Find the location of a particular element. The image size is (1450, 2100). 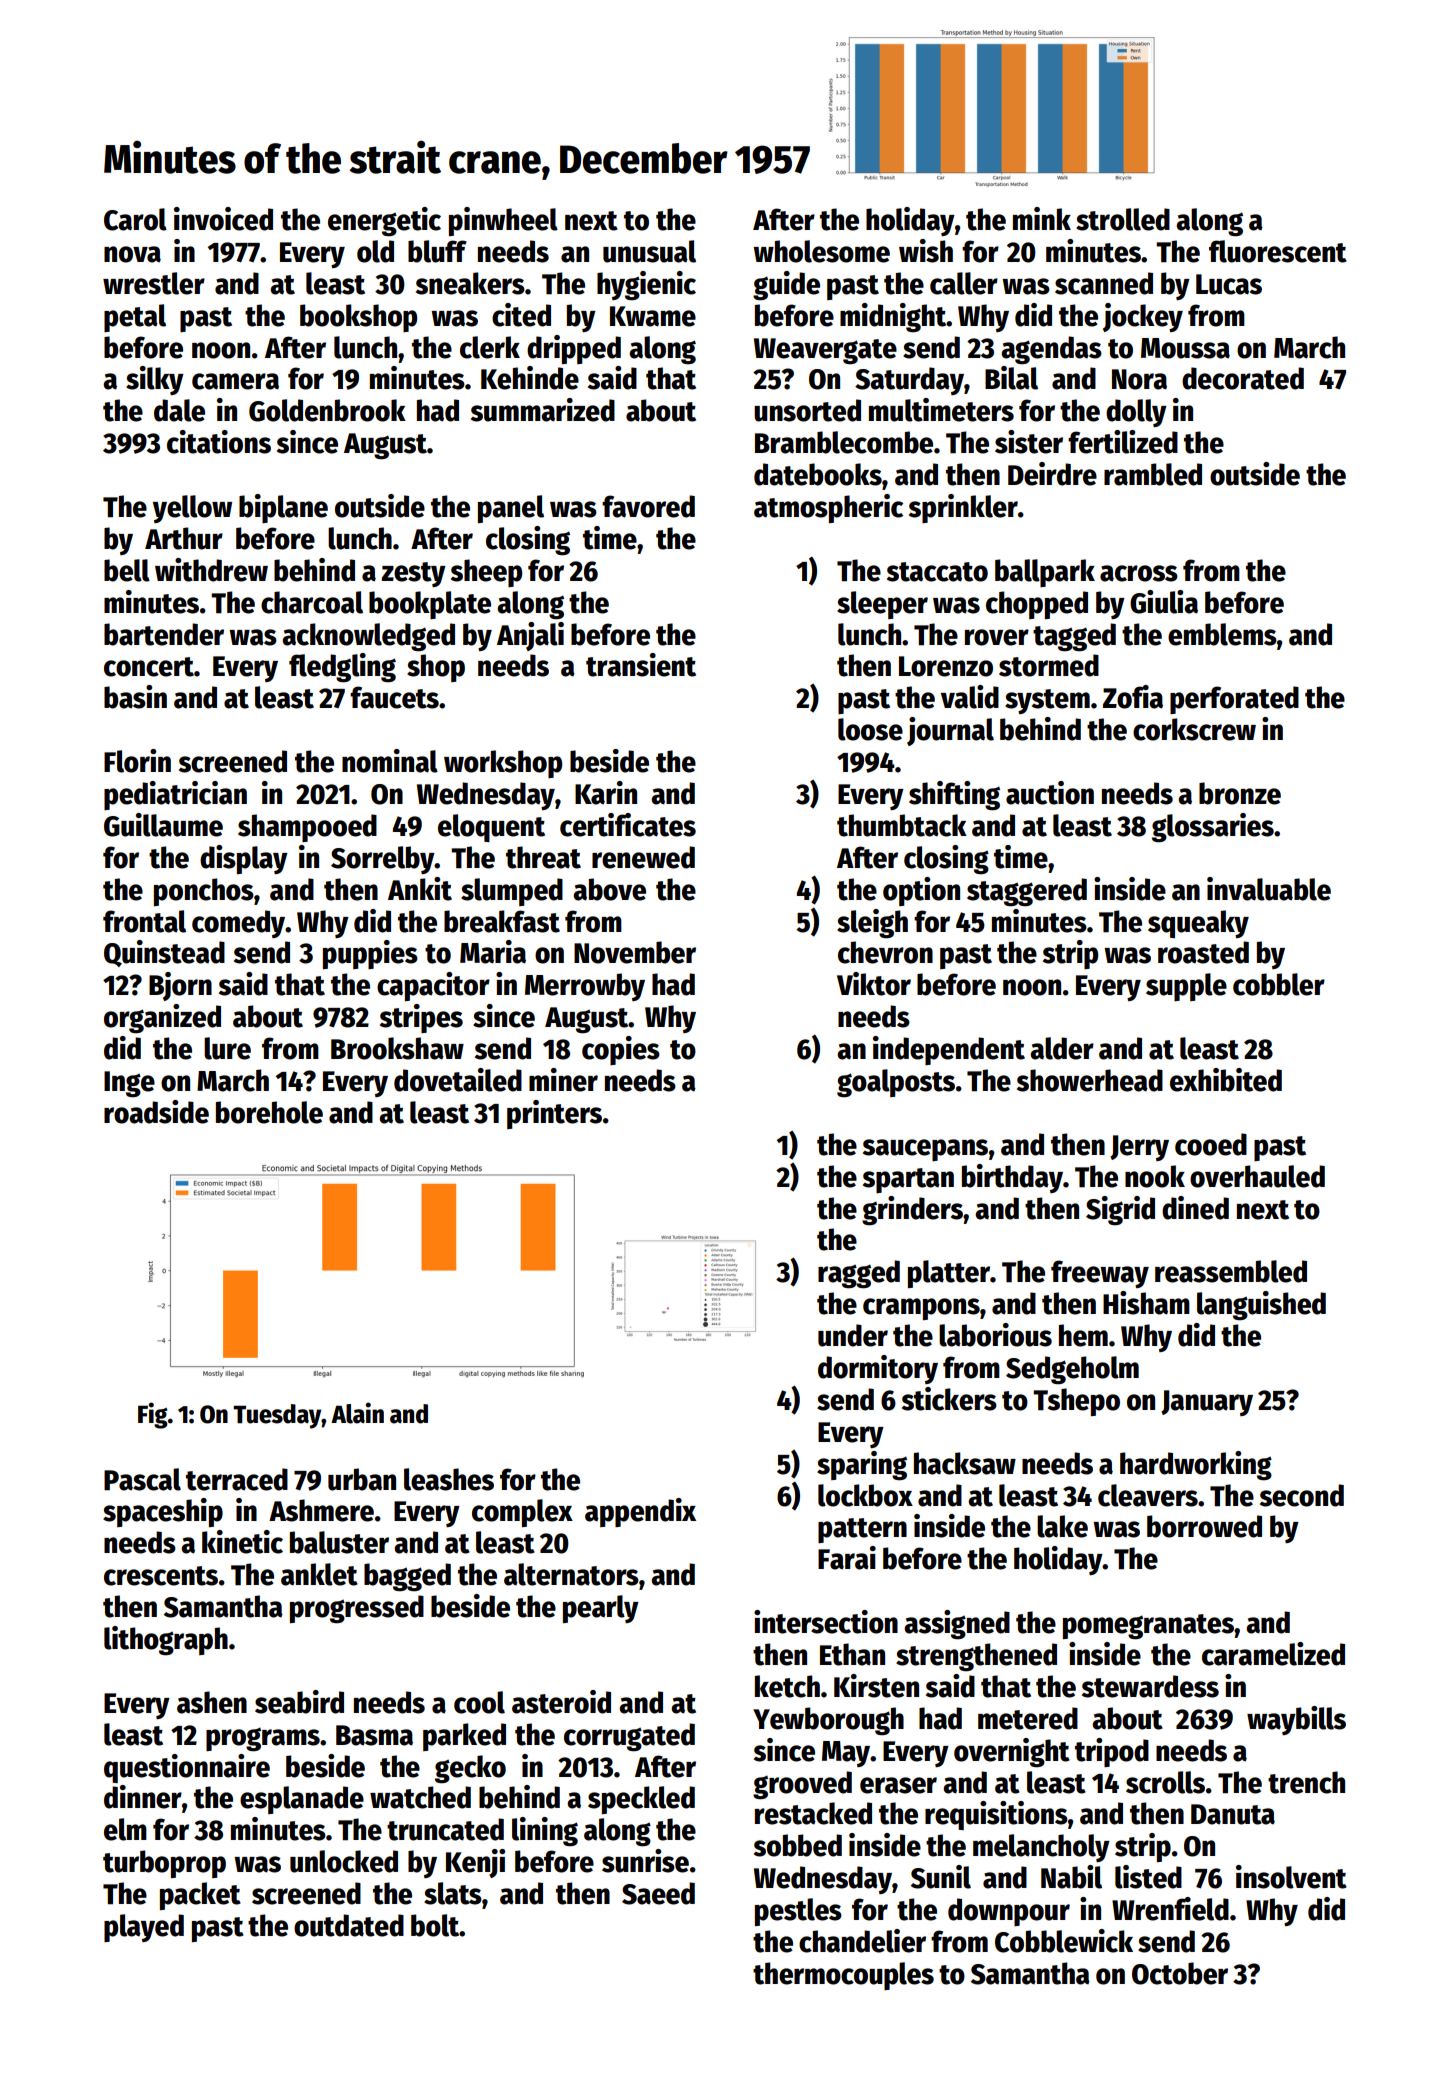

across is located at coordinates (1139, 573).
